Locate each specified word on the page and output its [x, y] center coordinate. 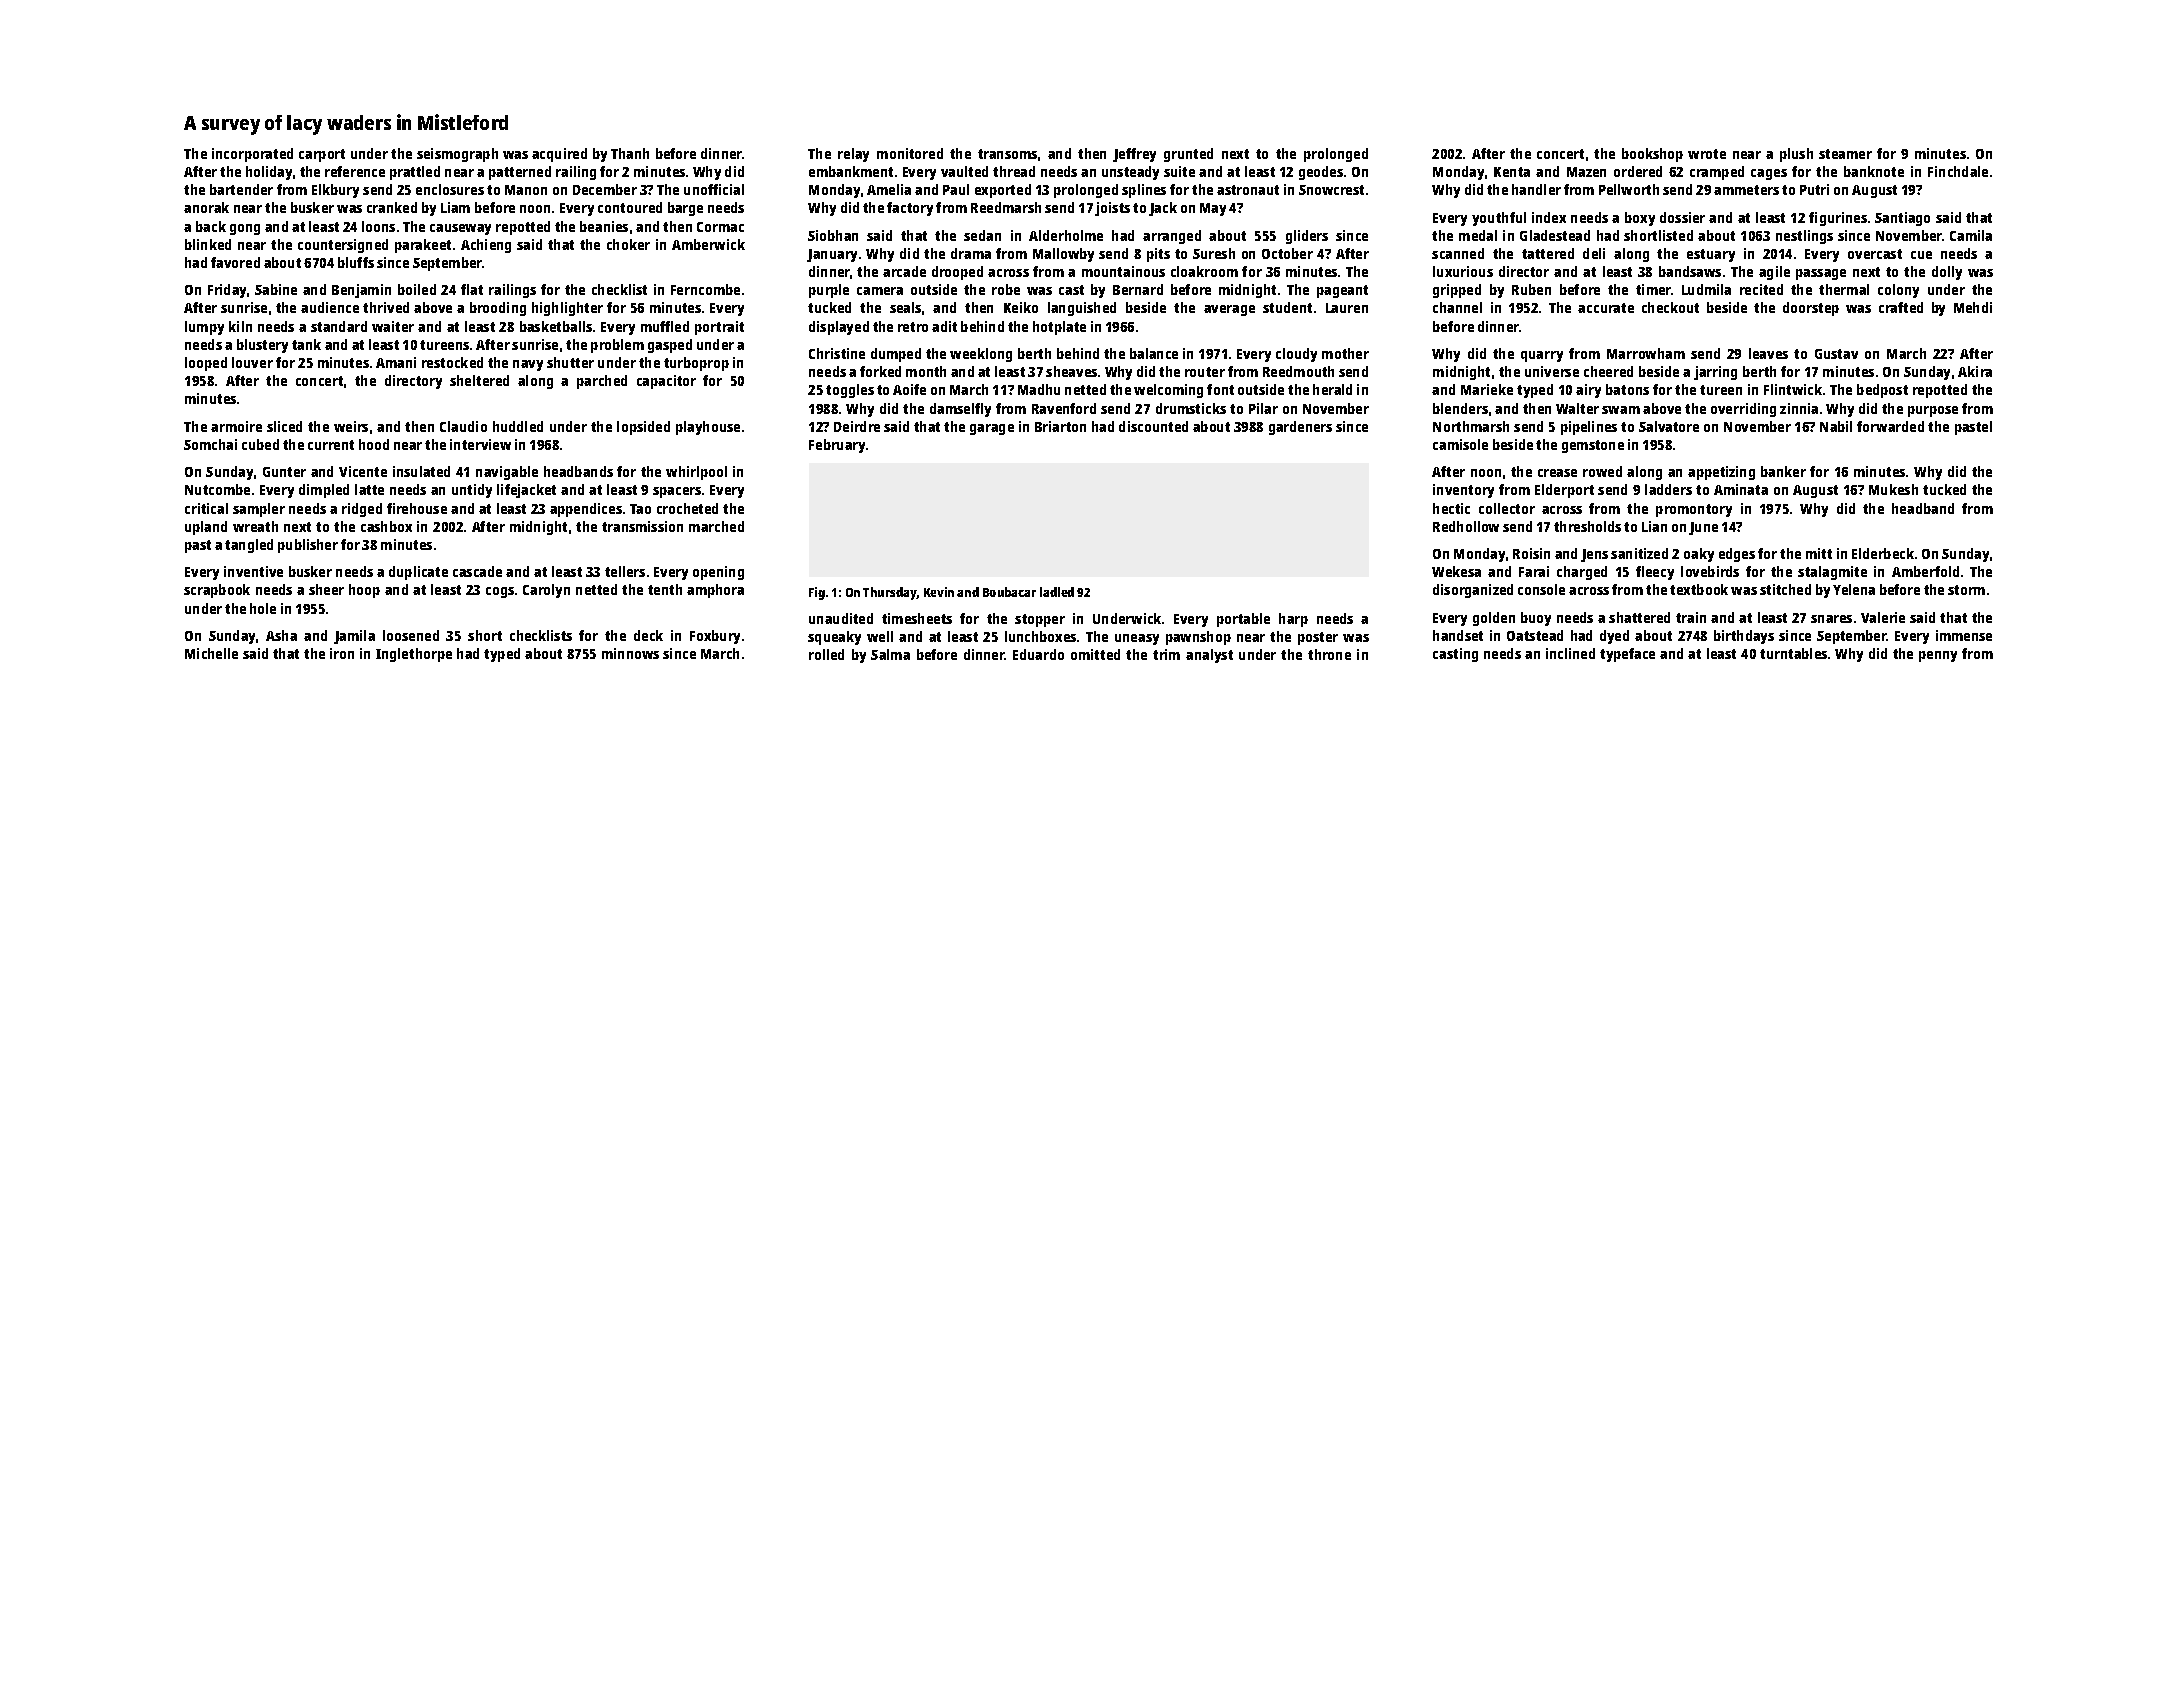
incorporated [252, 155]
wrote [1707, 154]
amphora [715, 591]
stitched [1785, 589]
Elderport [1564, 491]
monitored [910, 153]
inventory [1463, 491]
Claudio [463, 426]
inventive [253, 571]
